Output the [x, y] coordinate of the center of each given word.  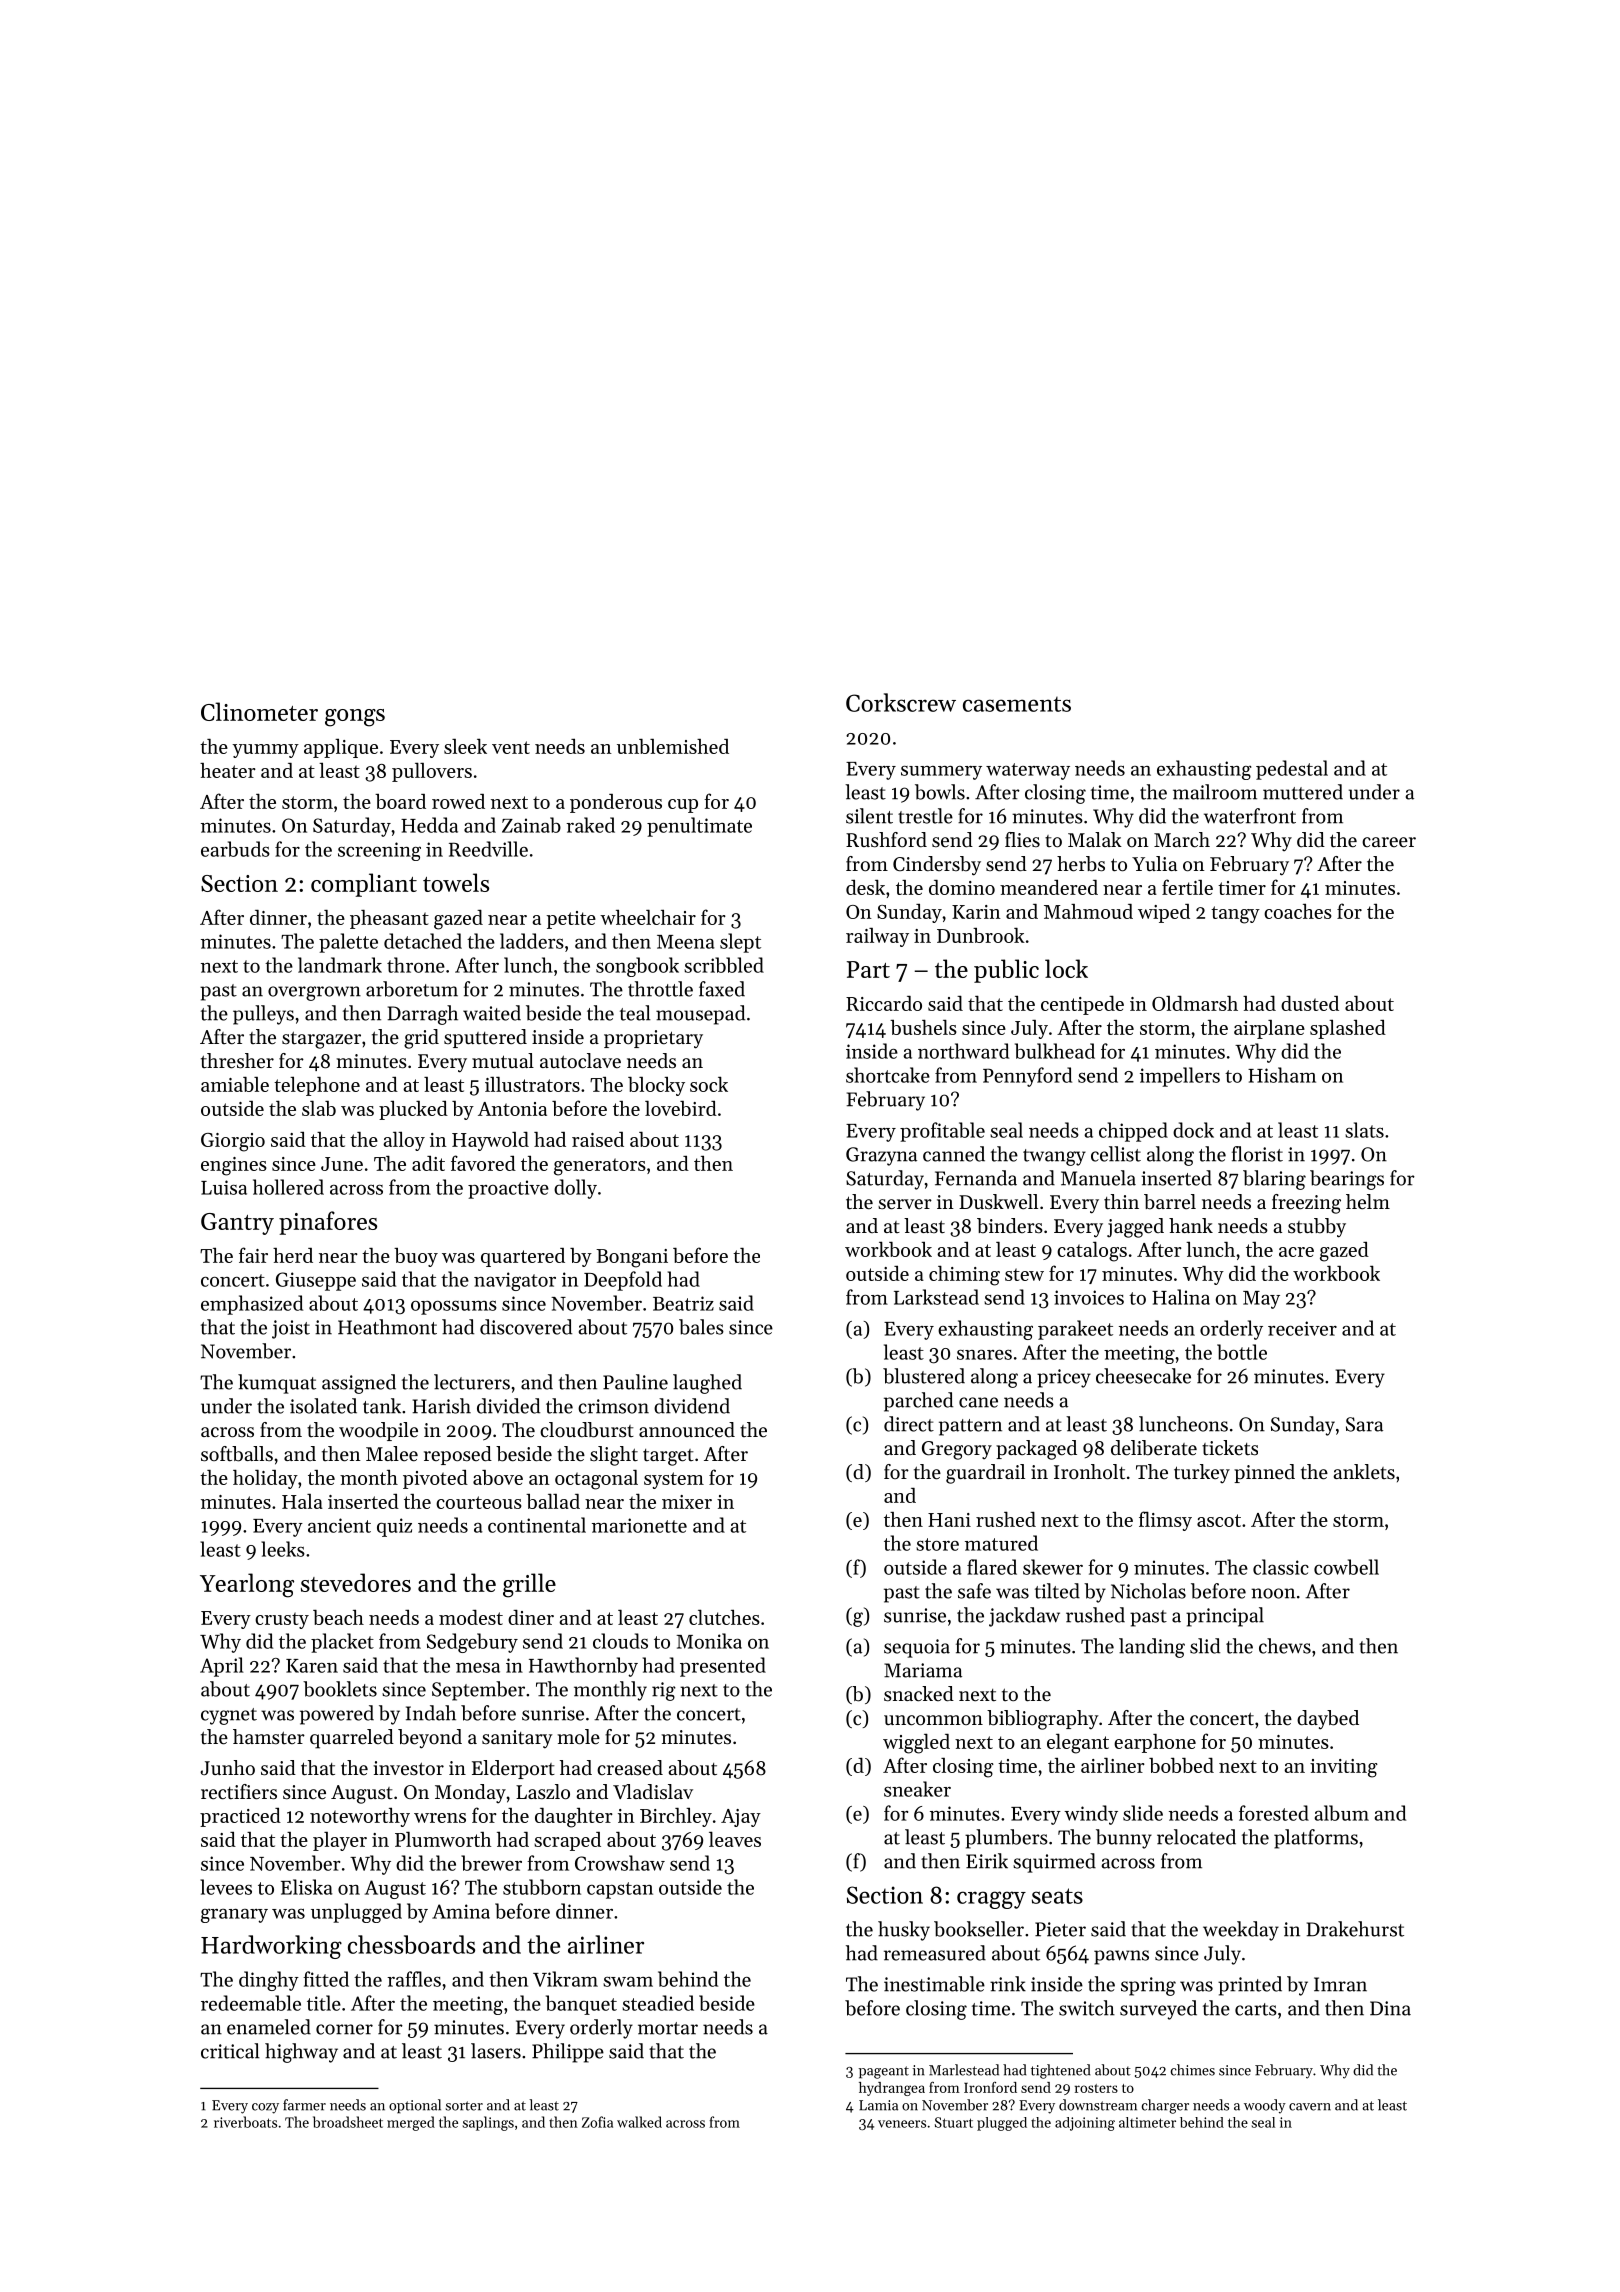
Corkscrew [901, 702]
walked [639, 2122]
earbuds [235, 849]
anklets [1364, 1472]
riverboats [245, 2122]
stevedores [356, 1582]
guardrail [985, 1474]
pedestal [1292, 770]
